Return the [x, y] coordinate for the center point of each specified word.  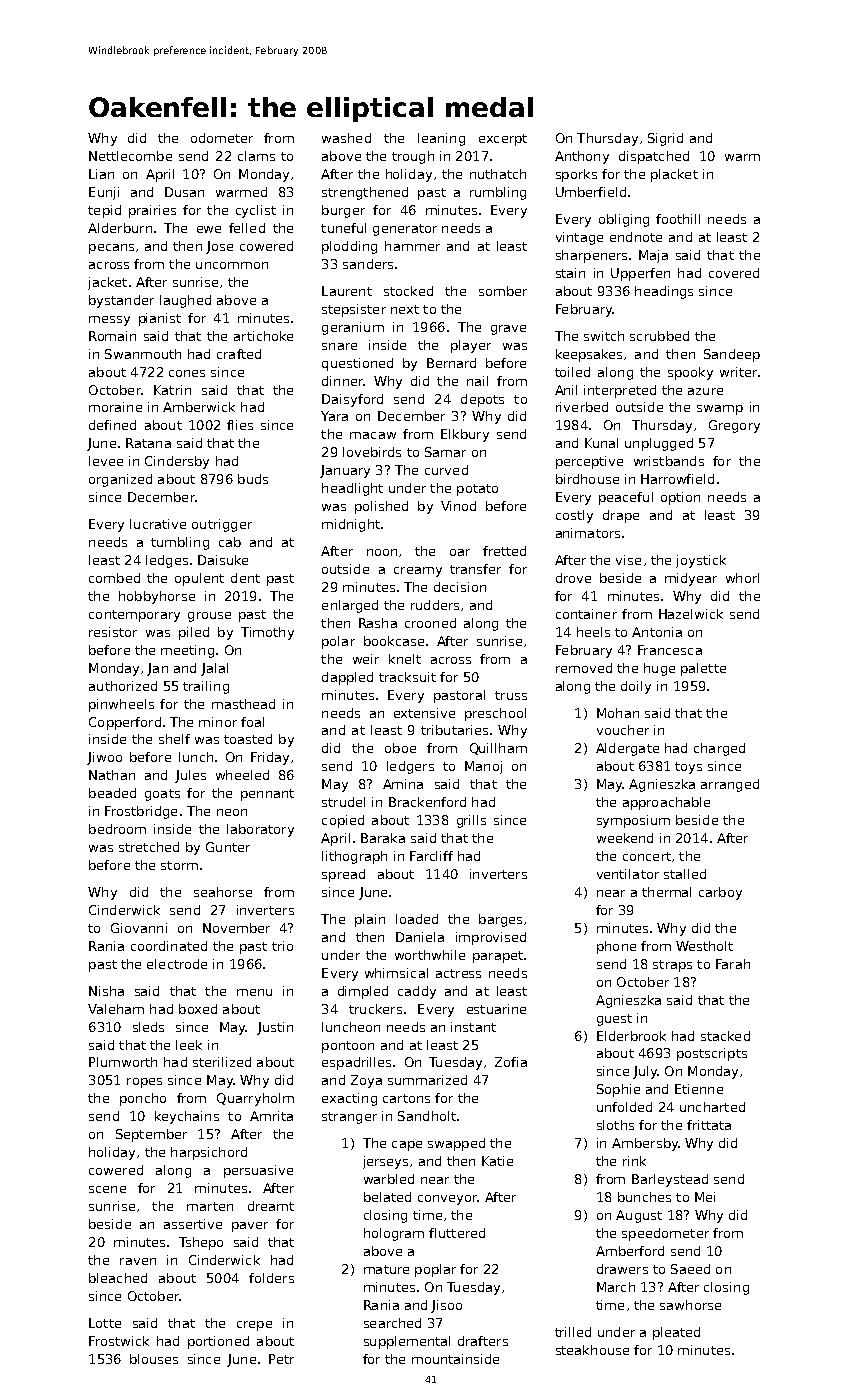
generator [405, 230]
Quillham [498, 749]
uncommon [232, 265]
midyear [691, 579]
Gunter [228, 847]
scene [107, 1189]
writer [738, 372]
